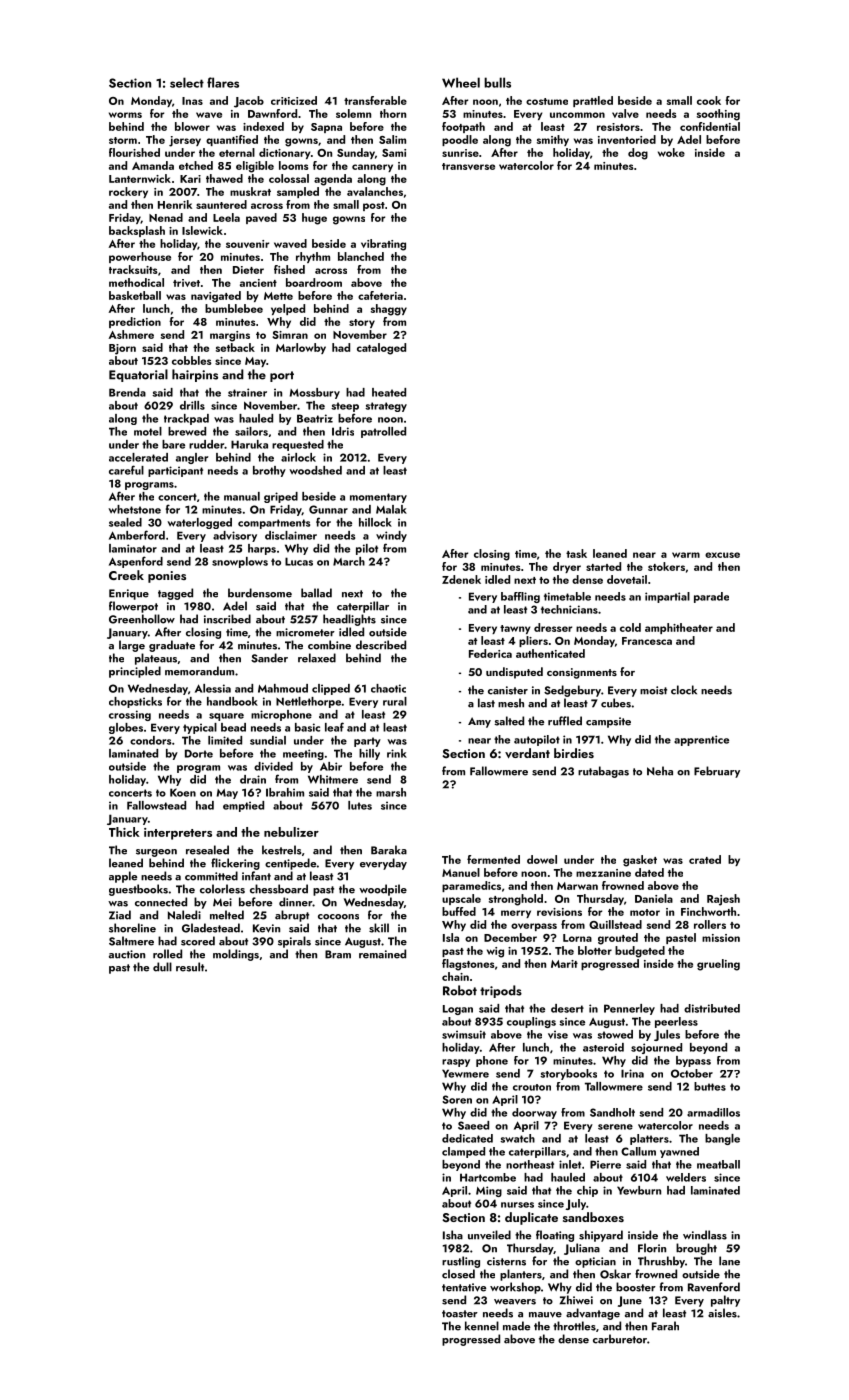 This document has width=849, height=1400. Describe the element at coordinates (638, 154) in the document. I see `dog` at that location.
